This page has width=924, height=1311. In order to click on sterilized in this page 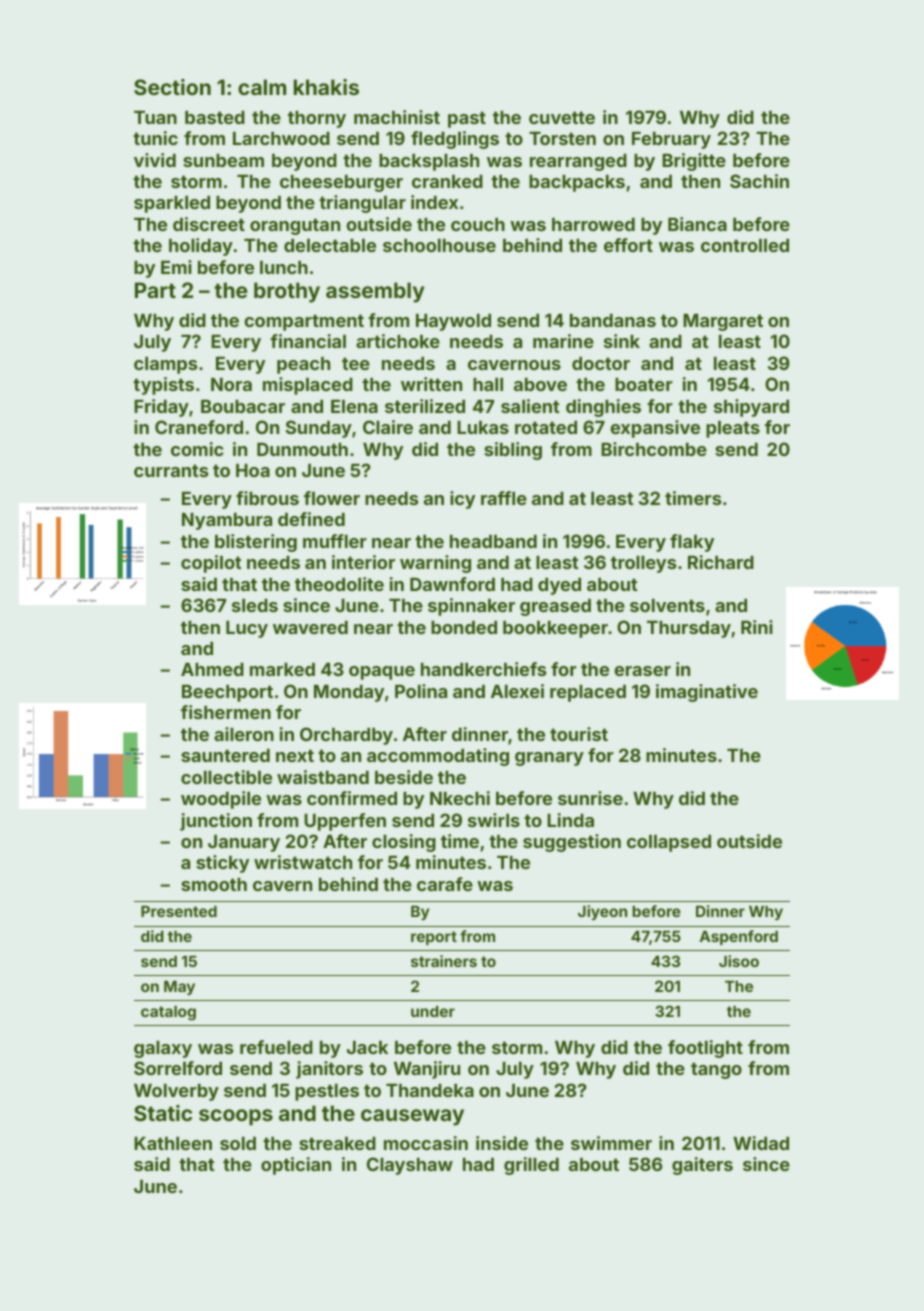, I will do `click(425, 406)`.
